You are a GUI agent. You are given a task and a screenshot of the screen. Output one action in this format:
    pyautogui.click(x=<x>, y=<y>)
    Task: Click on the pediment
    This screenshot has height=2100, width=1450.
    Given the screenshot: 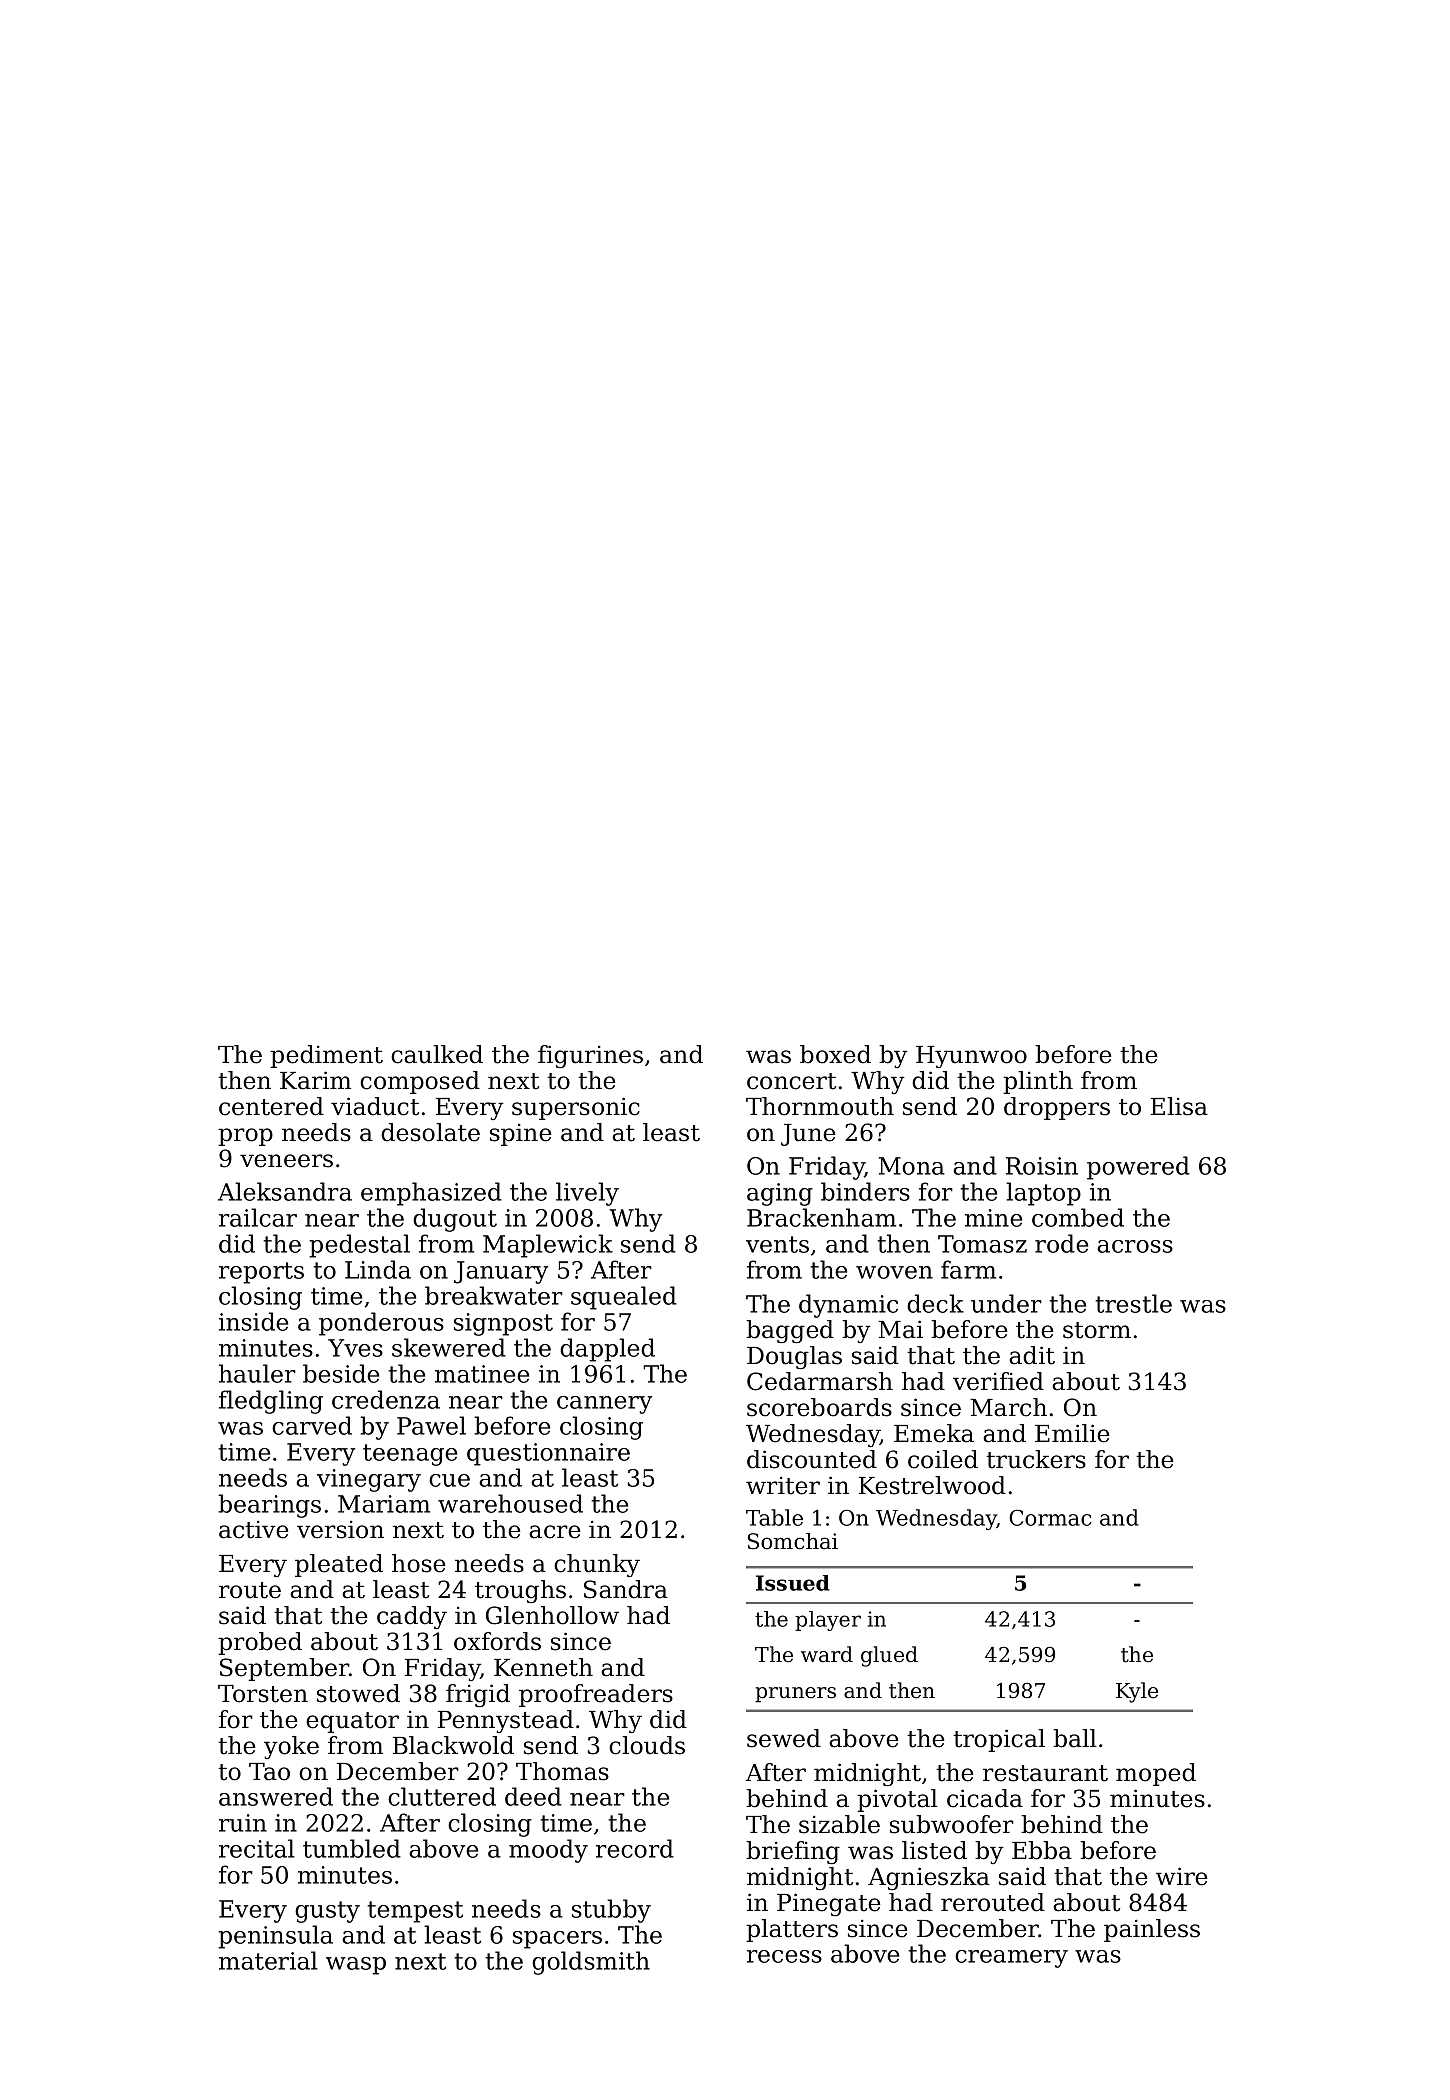 What is the action you would take?
    pyautogui.click(x=326, y=1056)
